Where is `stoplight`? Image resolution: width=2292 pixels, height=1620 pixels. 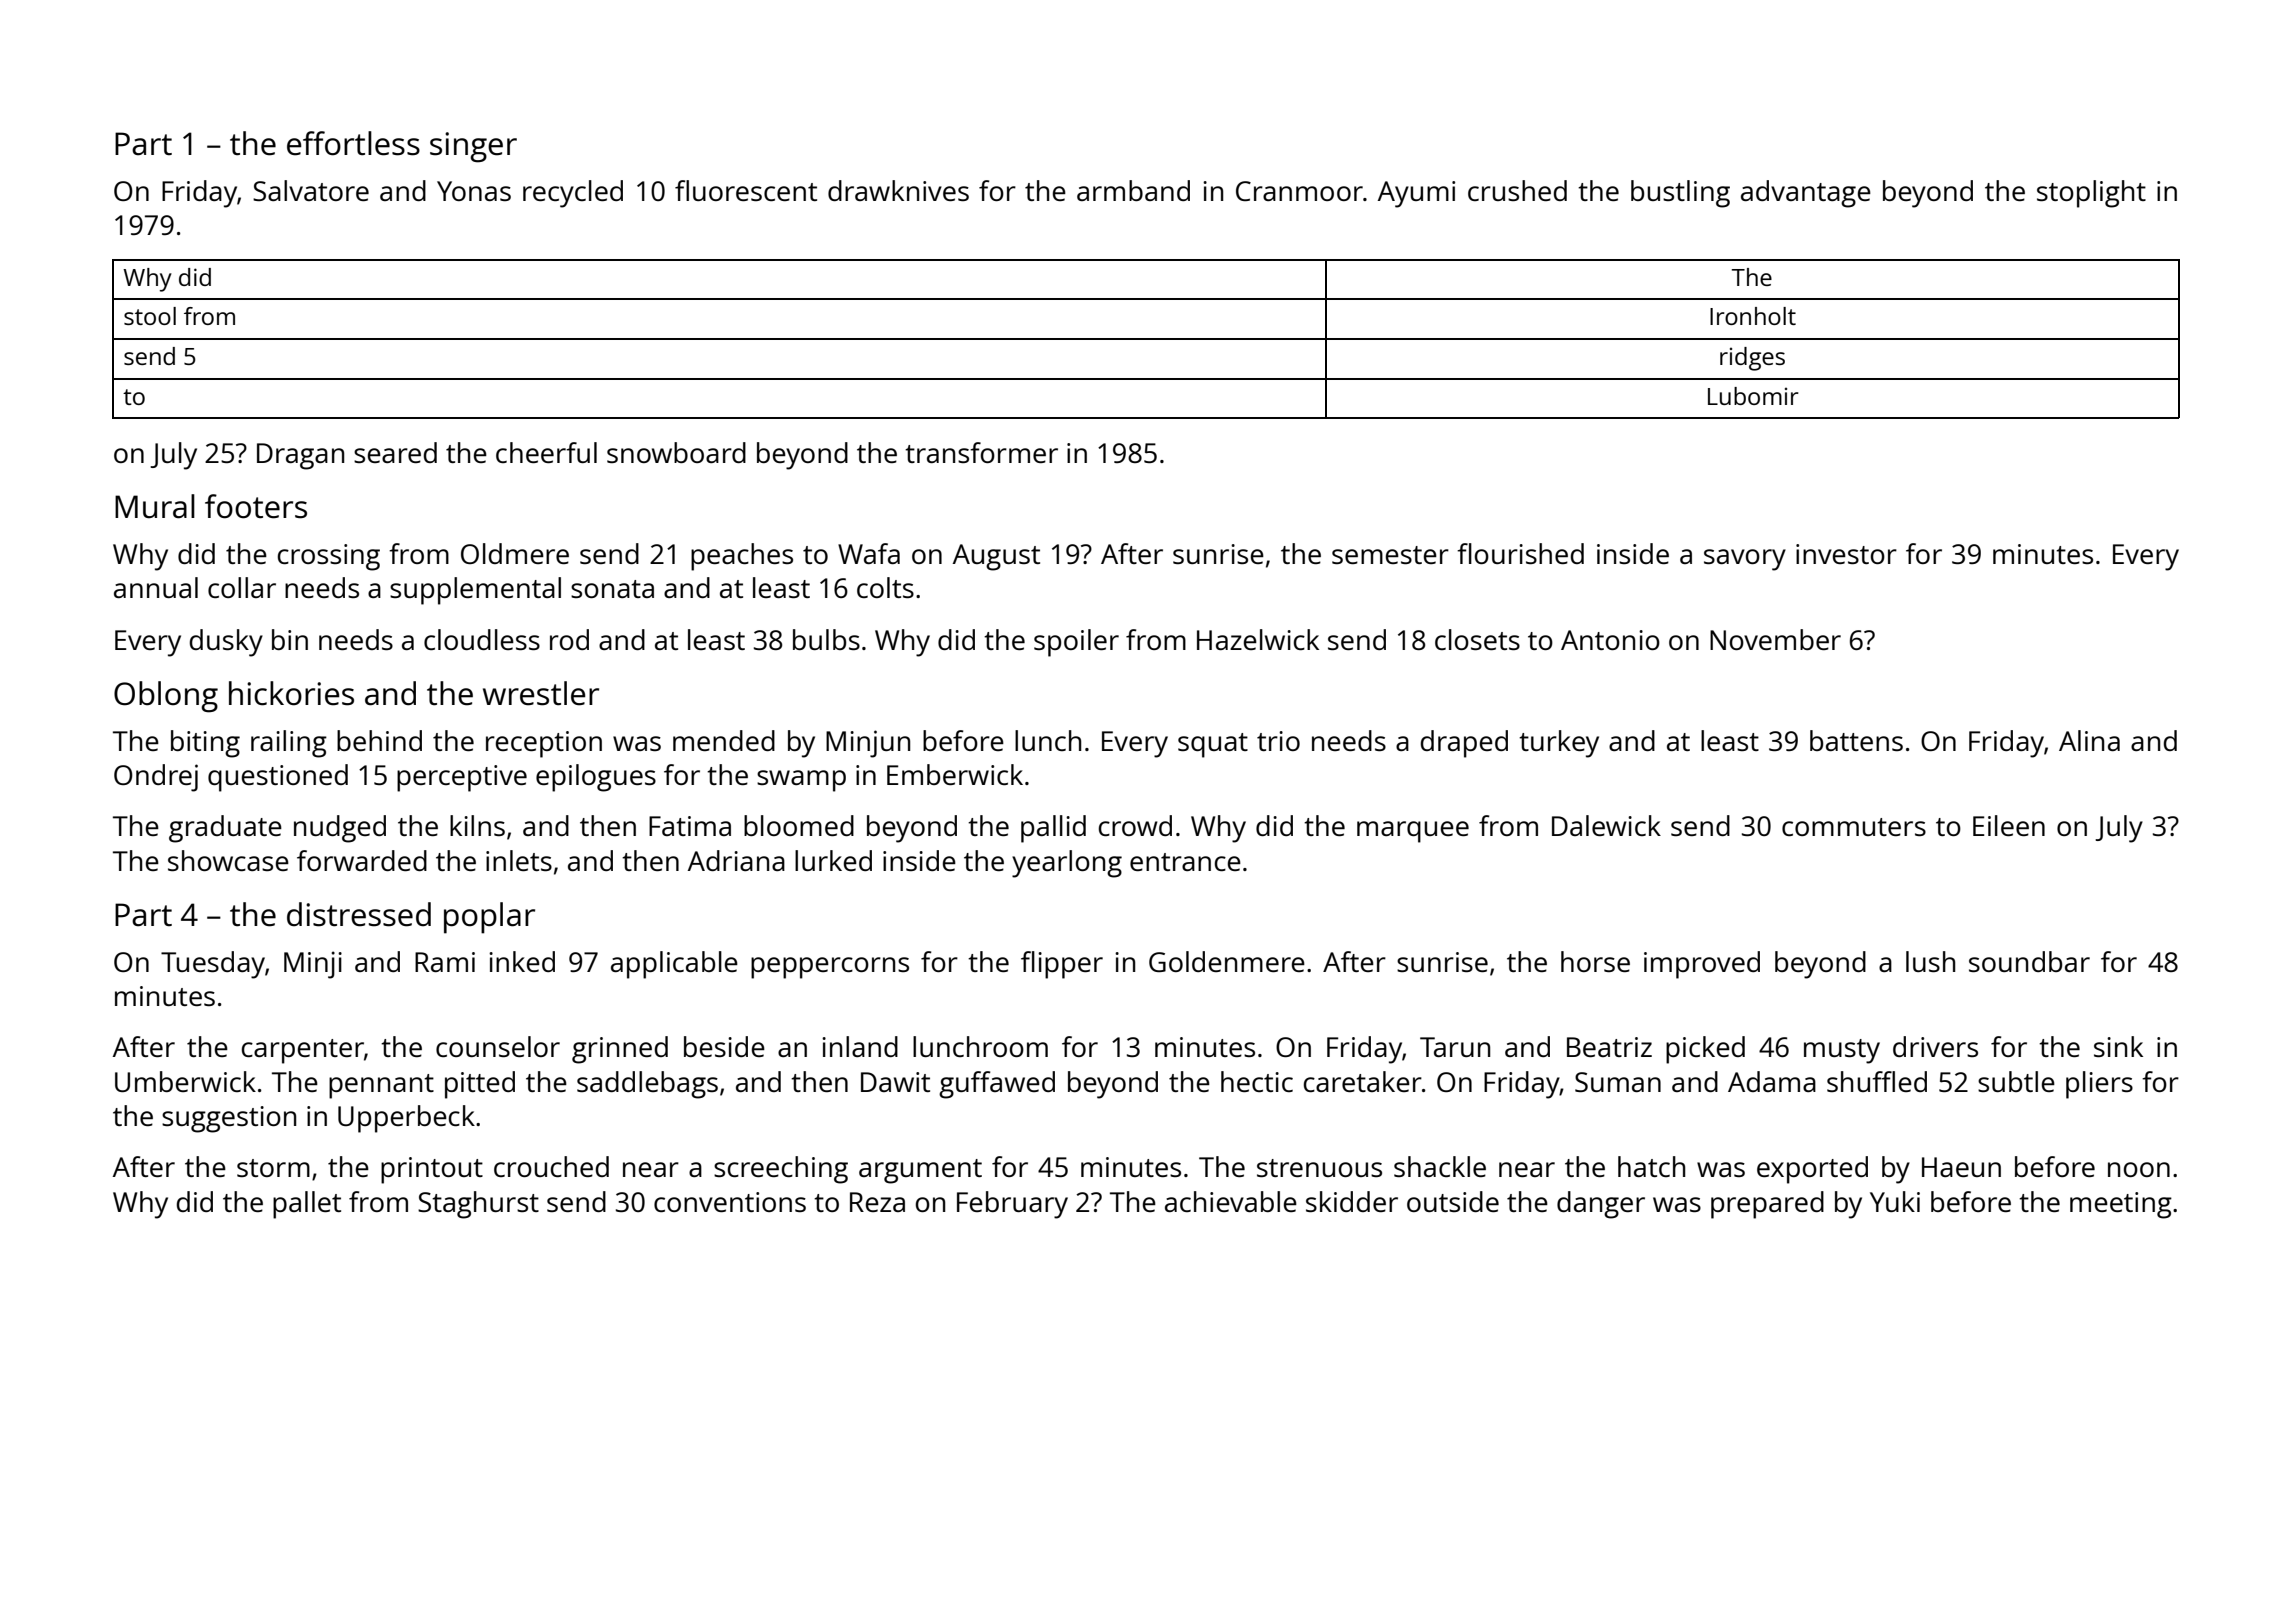
stoplight is located at coordinates (2091, 194).
